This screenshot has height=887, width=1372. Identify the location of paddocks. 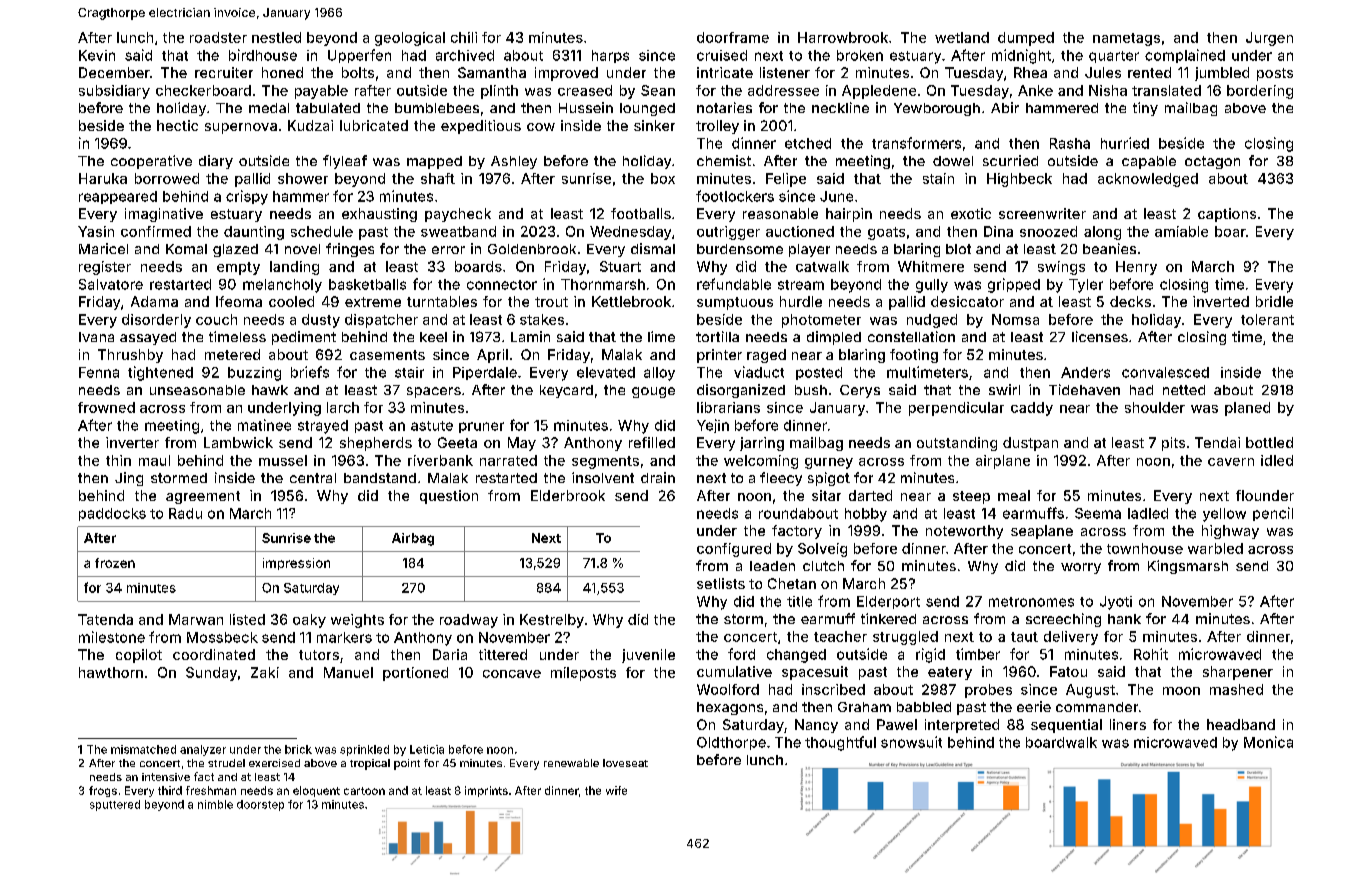
(112, 514).
